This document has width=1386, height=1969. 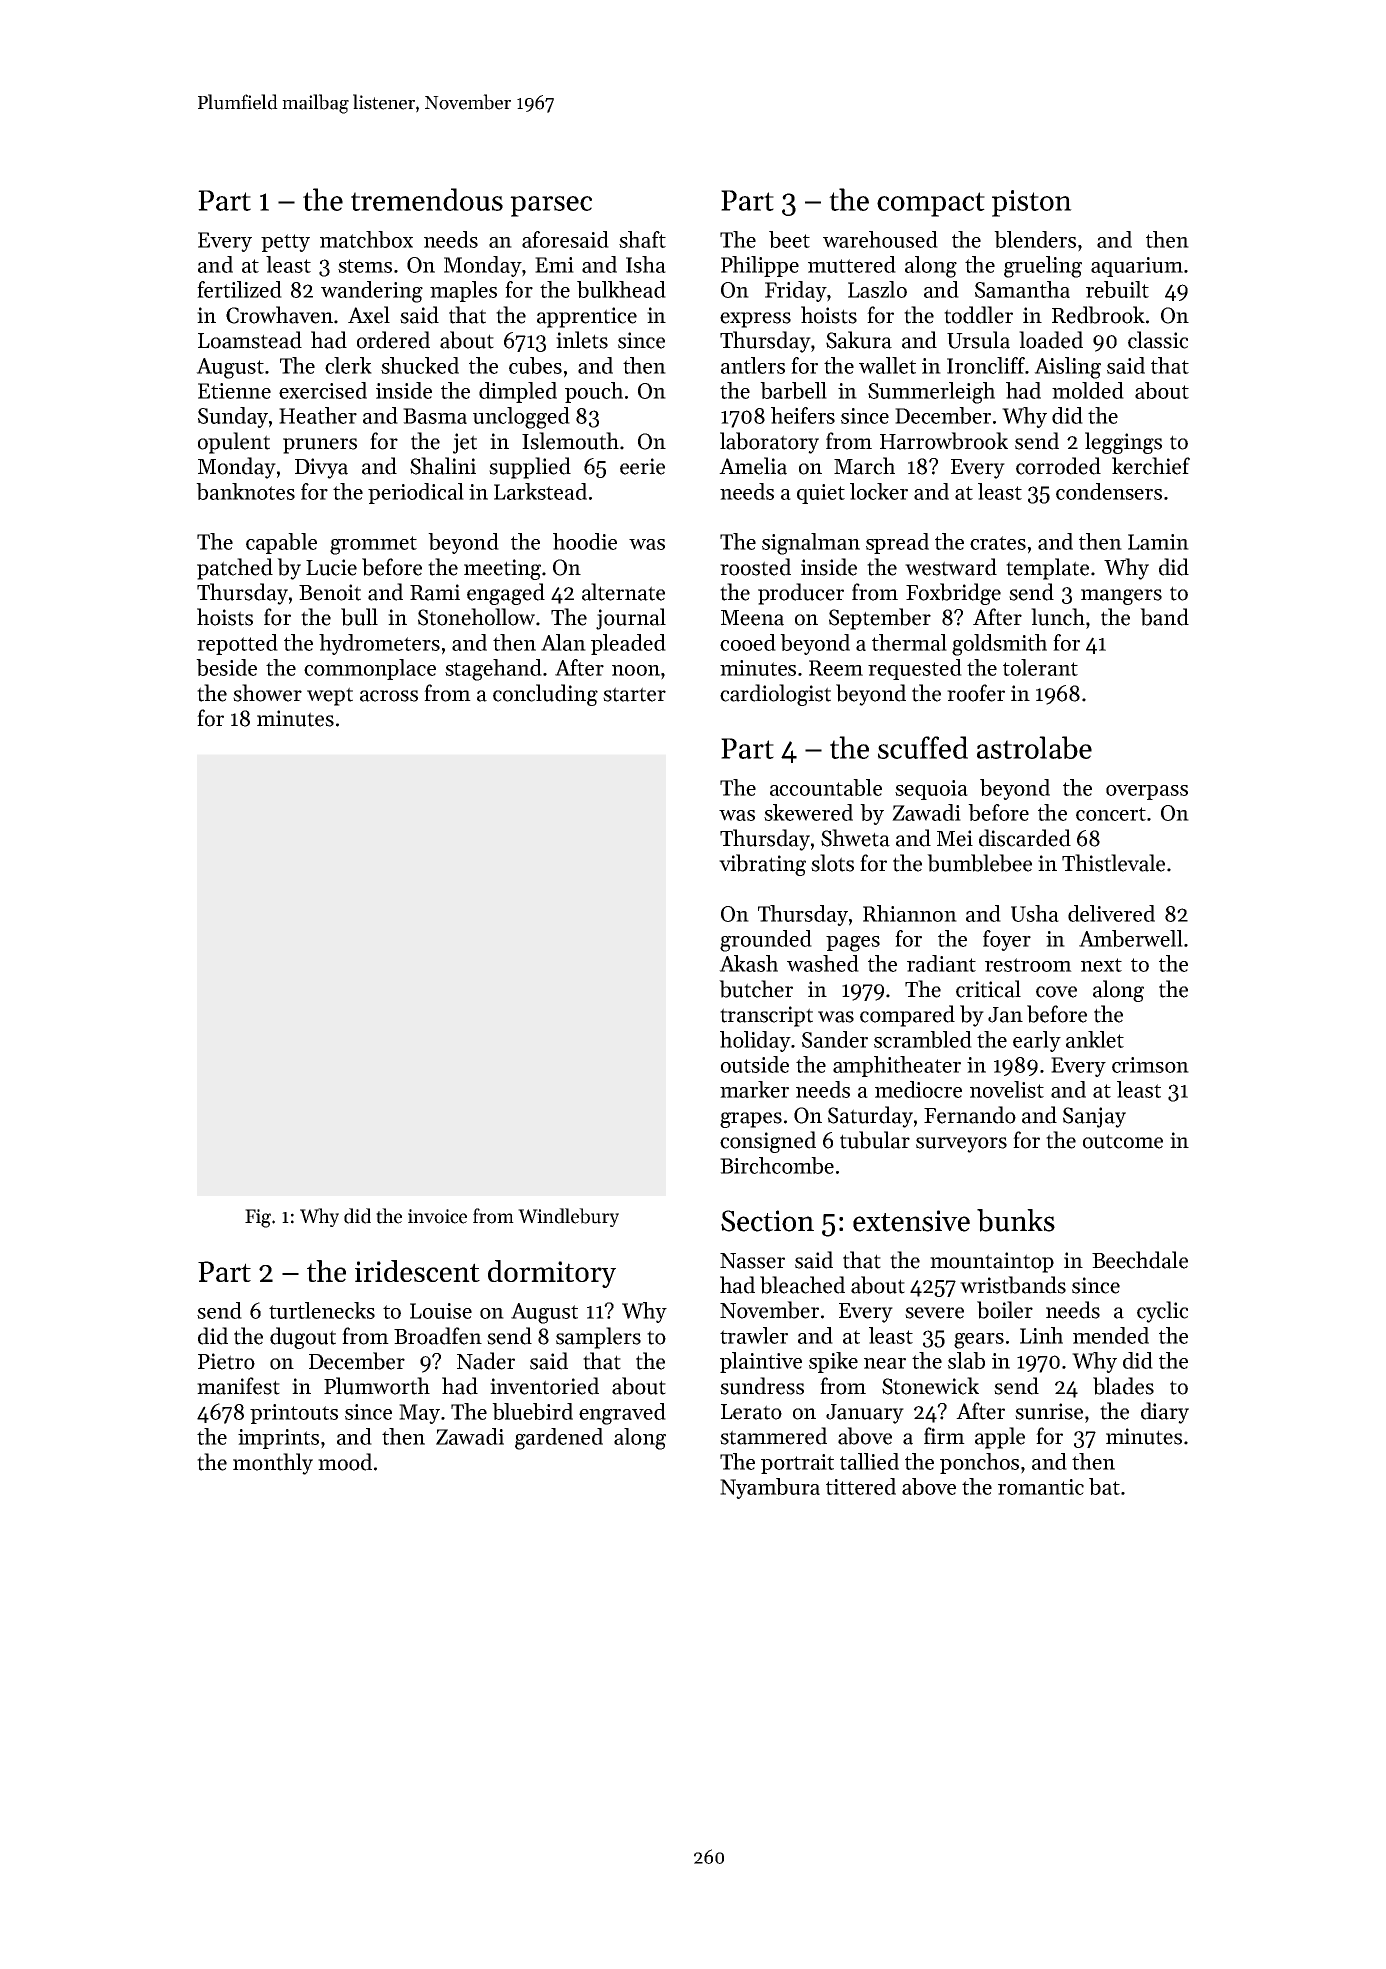 What do you see at coordinates (955, 838) in the document?
I see `Mei` at bounding box center [955, 838].
